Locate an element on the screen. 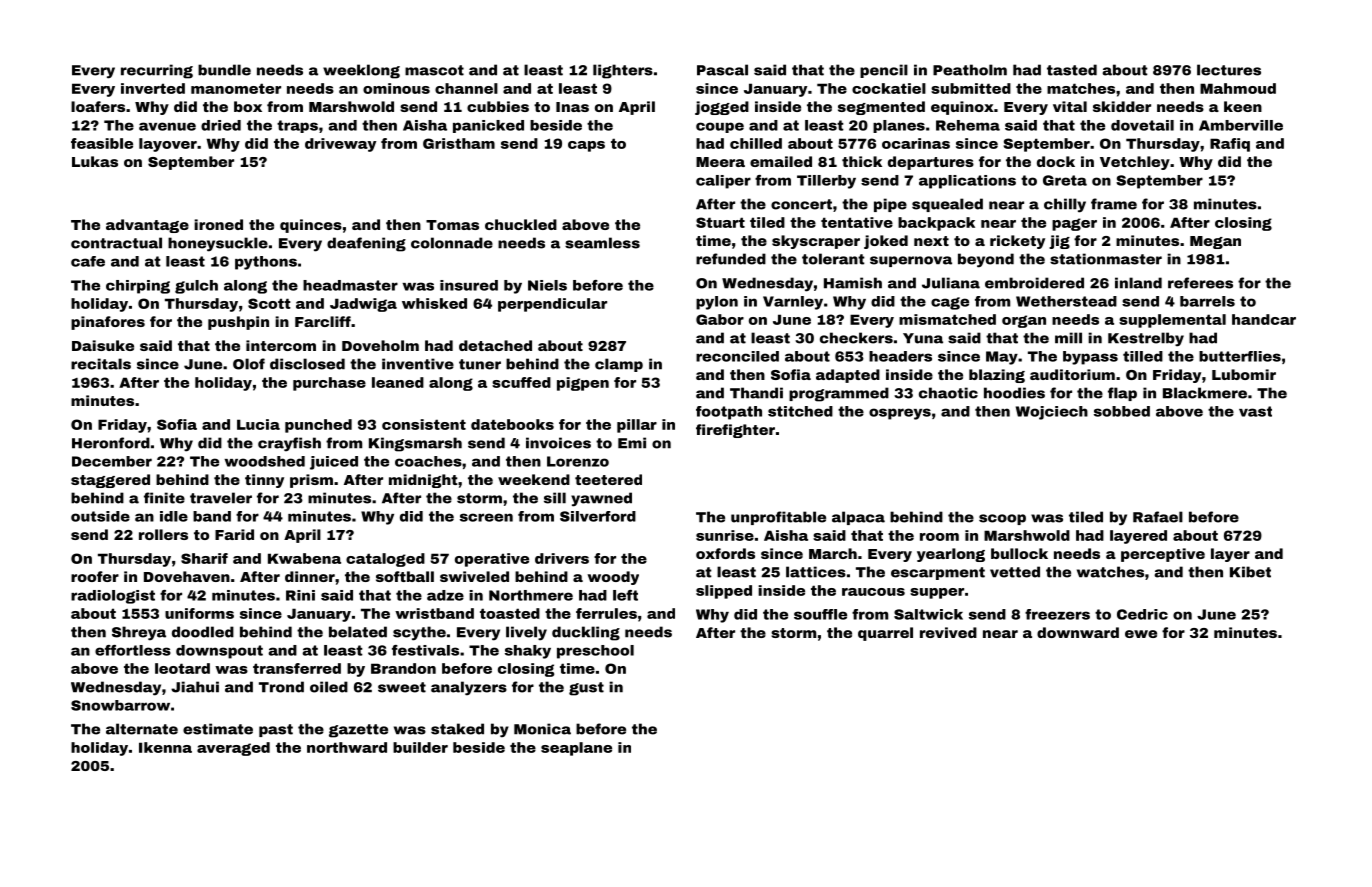  weeklong is located at coordinates (361, 71).
